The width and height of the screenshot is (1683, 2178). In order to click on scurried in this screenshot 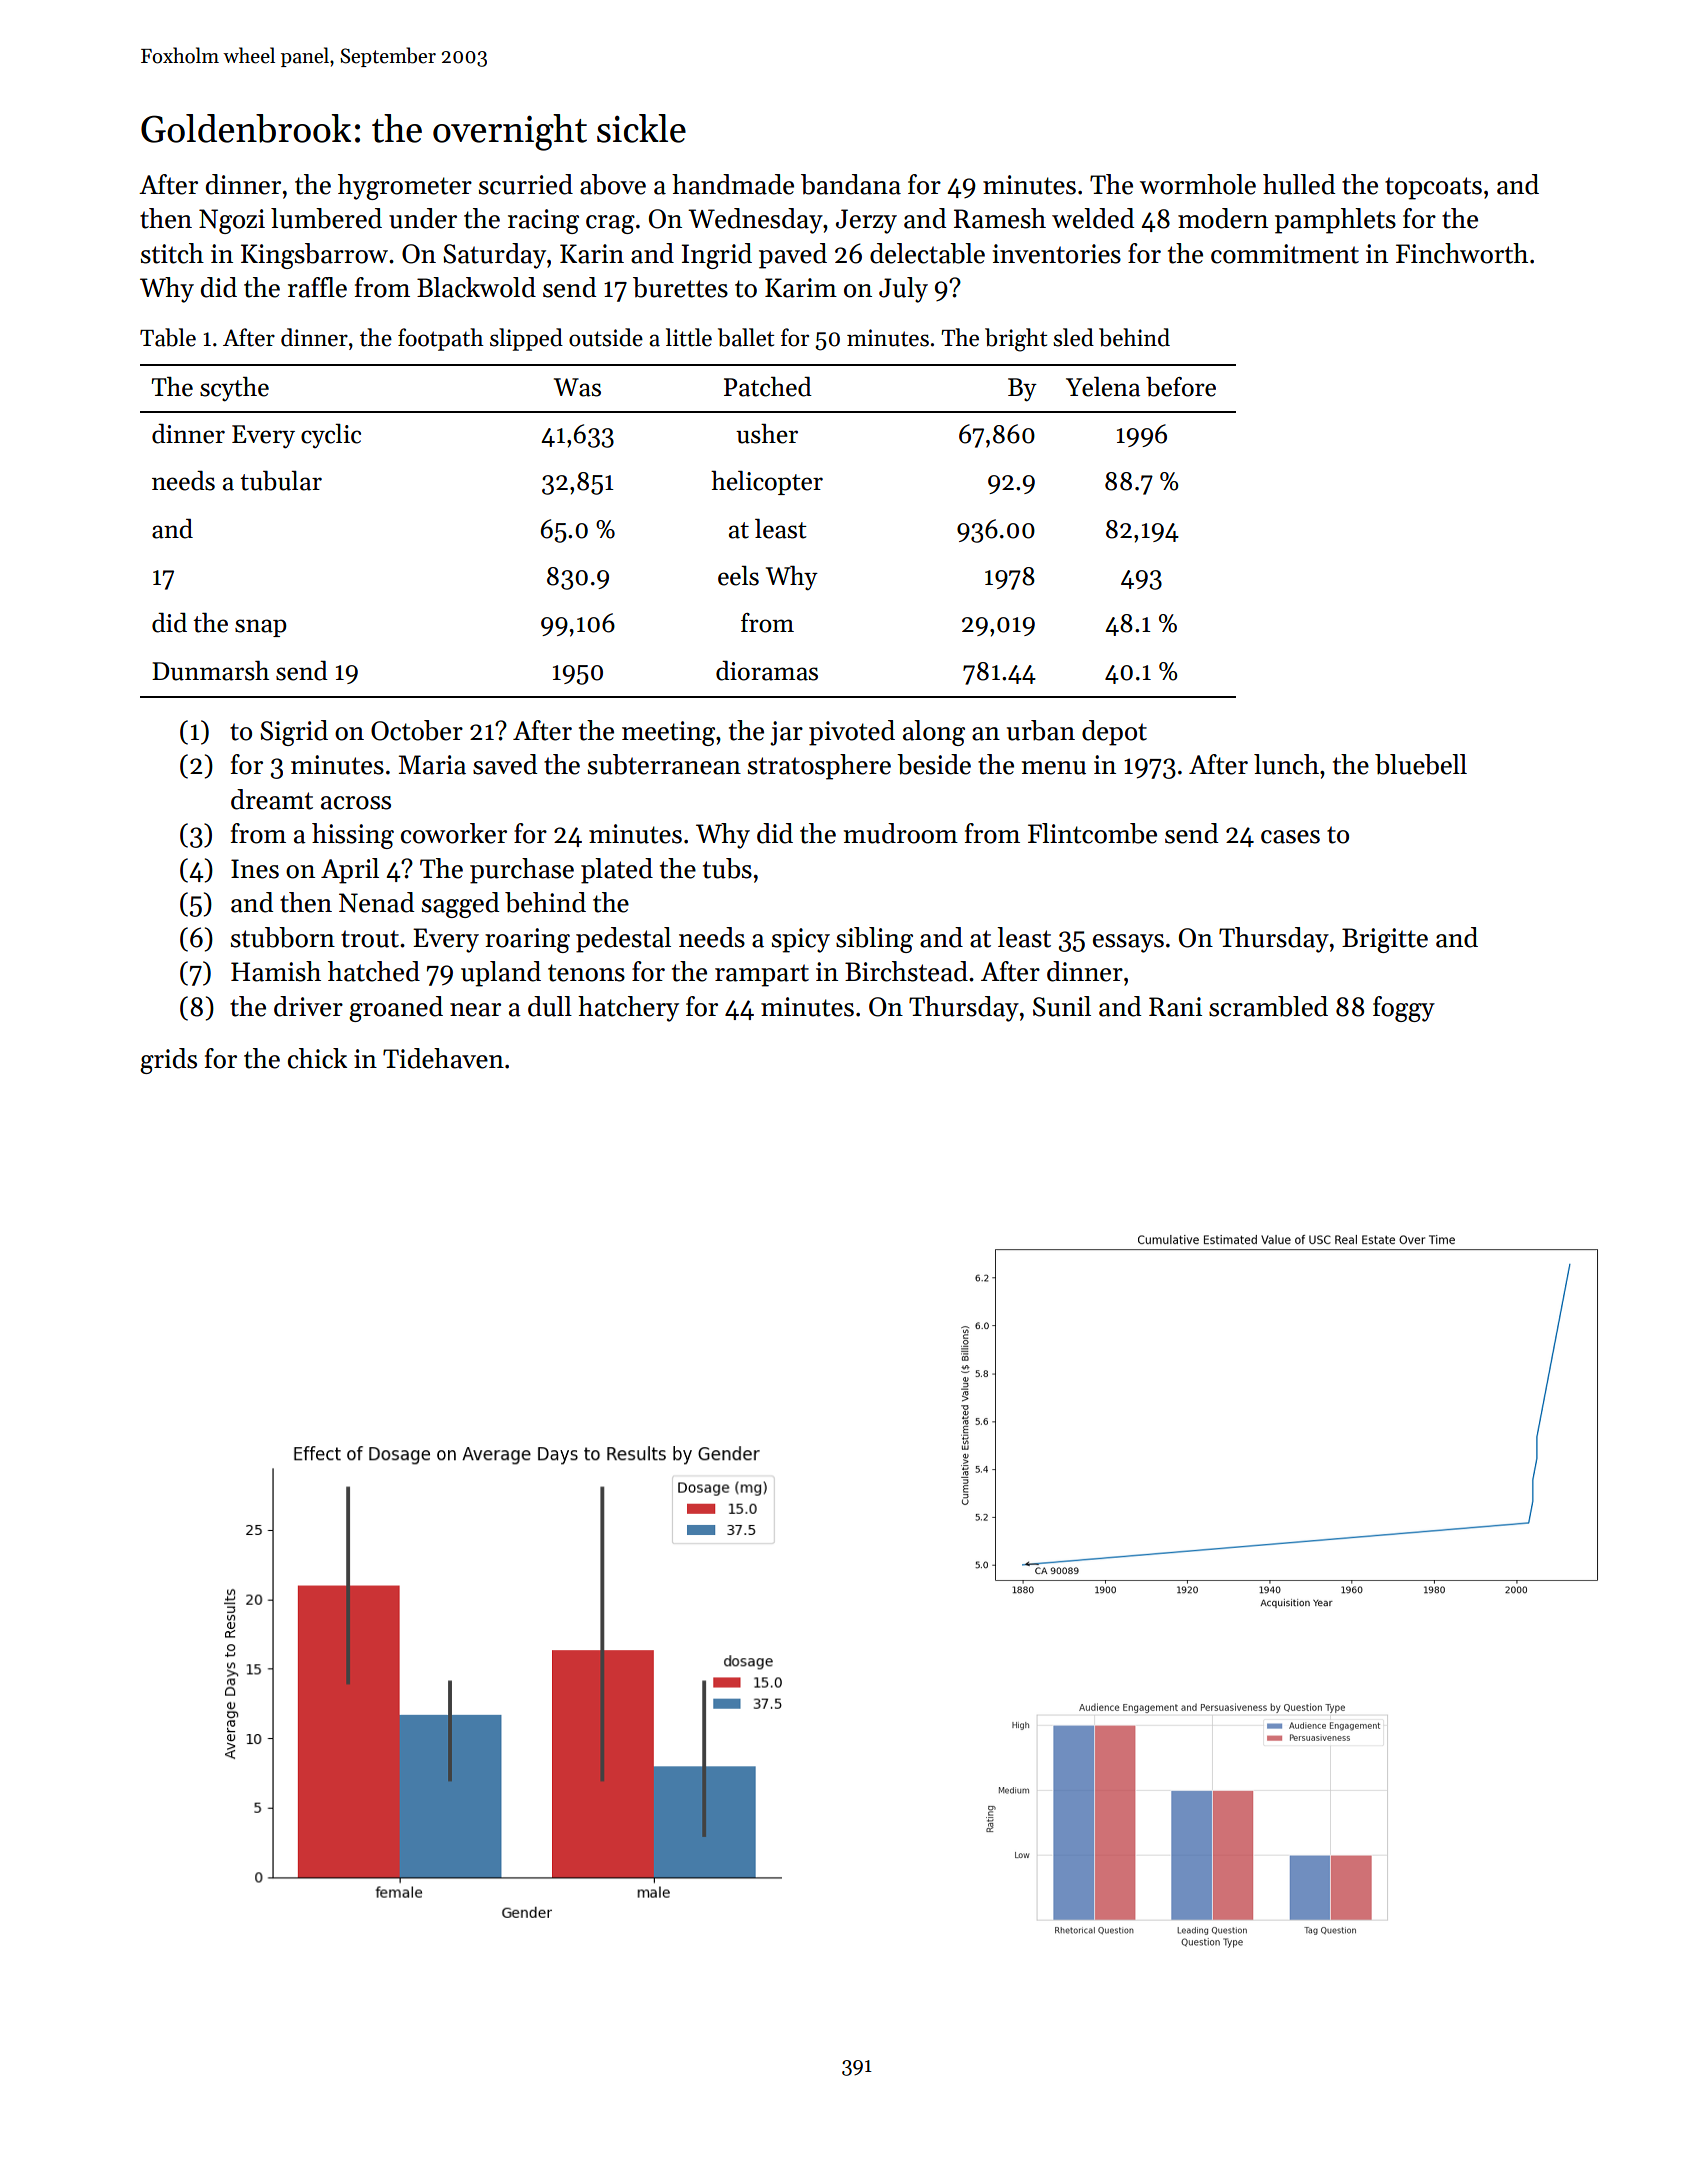, I will do `click(526, 184)`.
